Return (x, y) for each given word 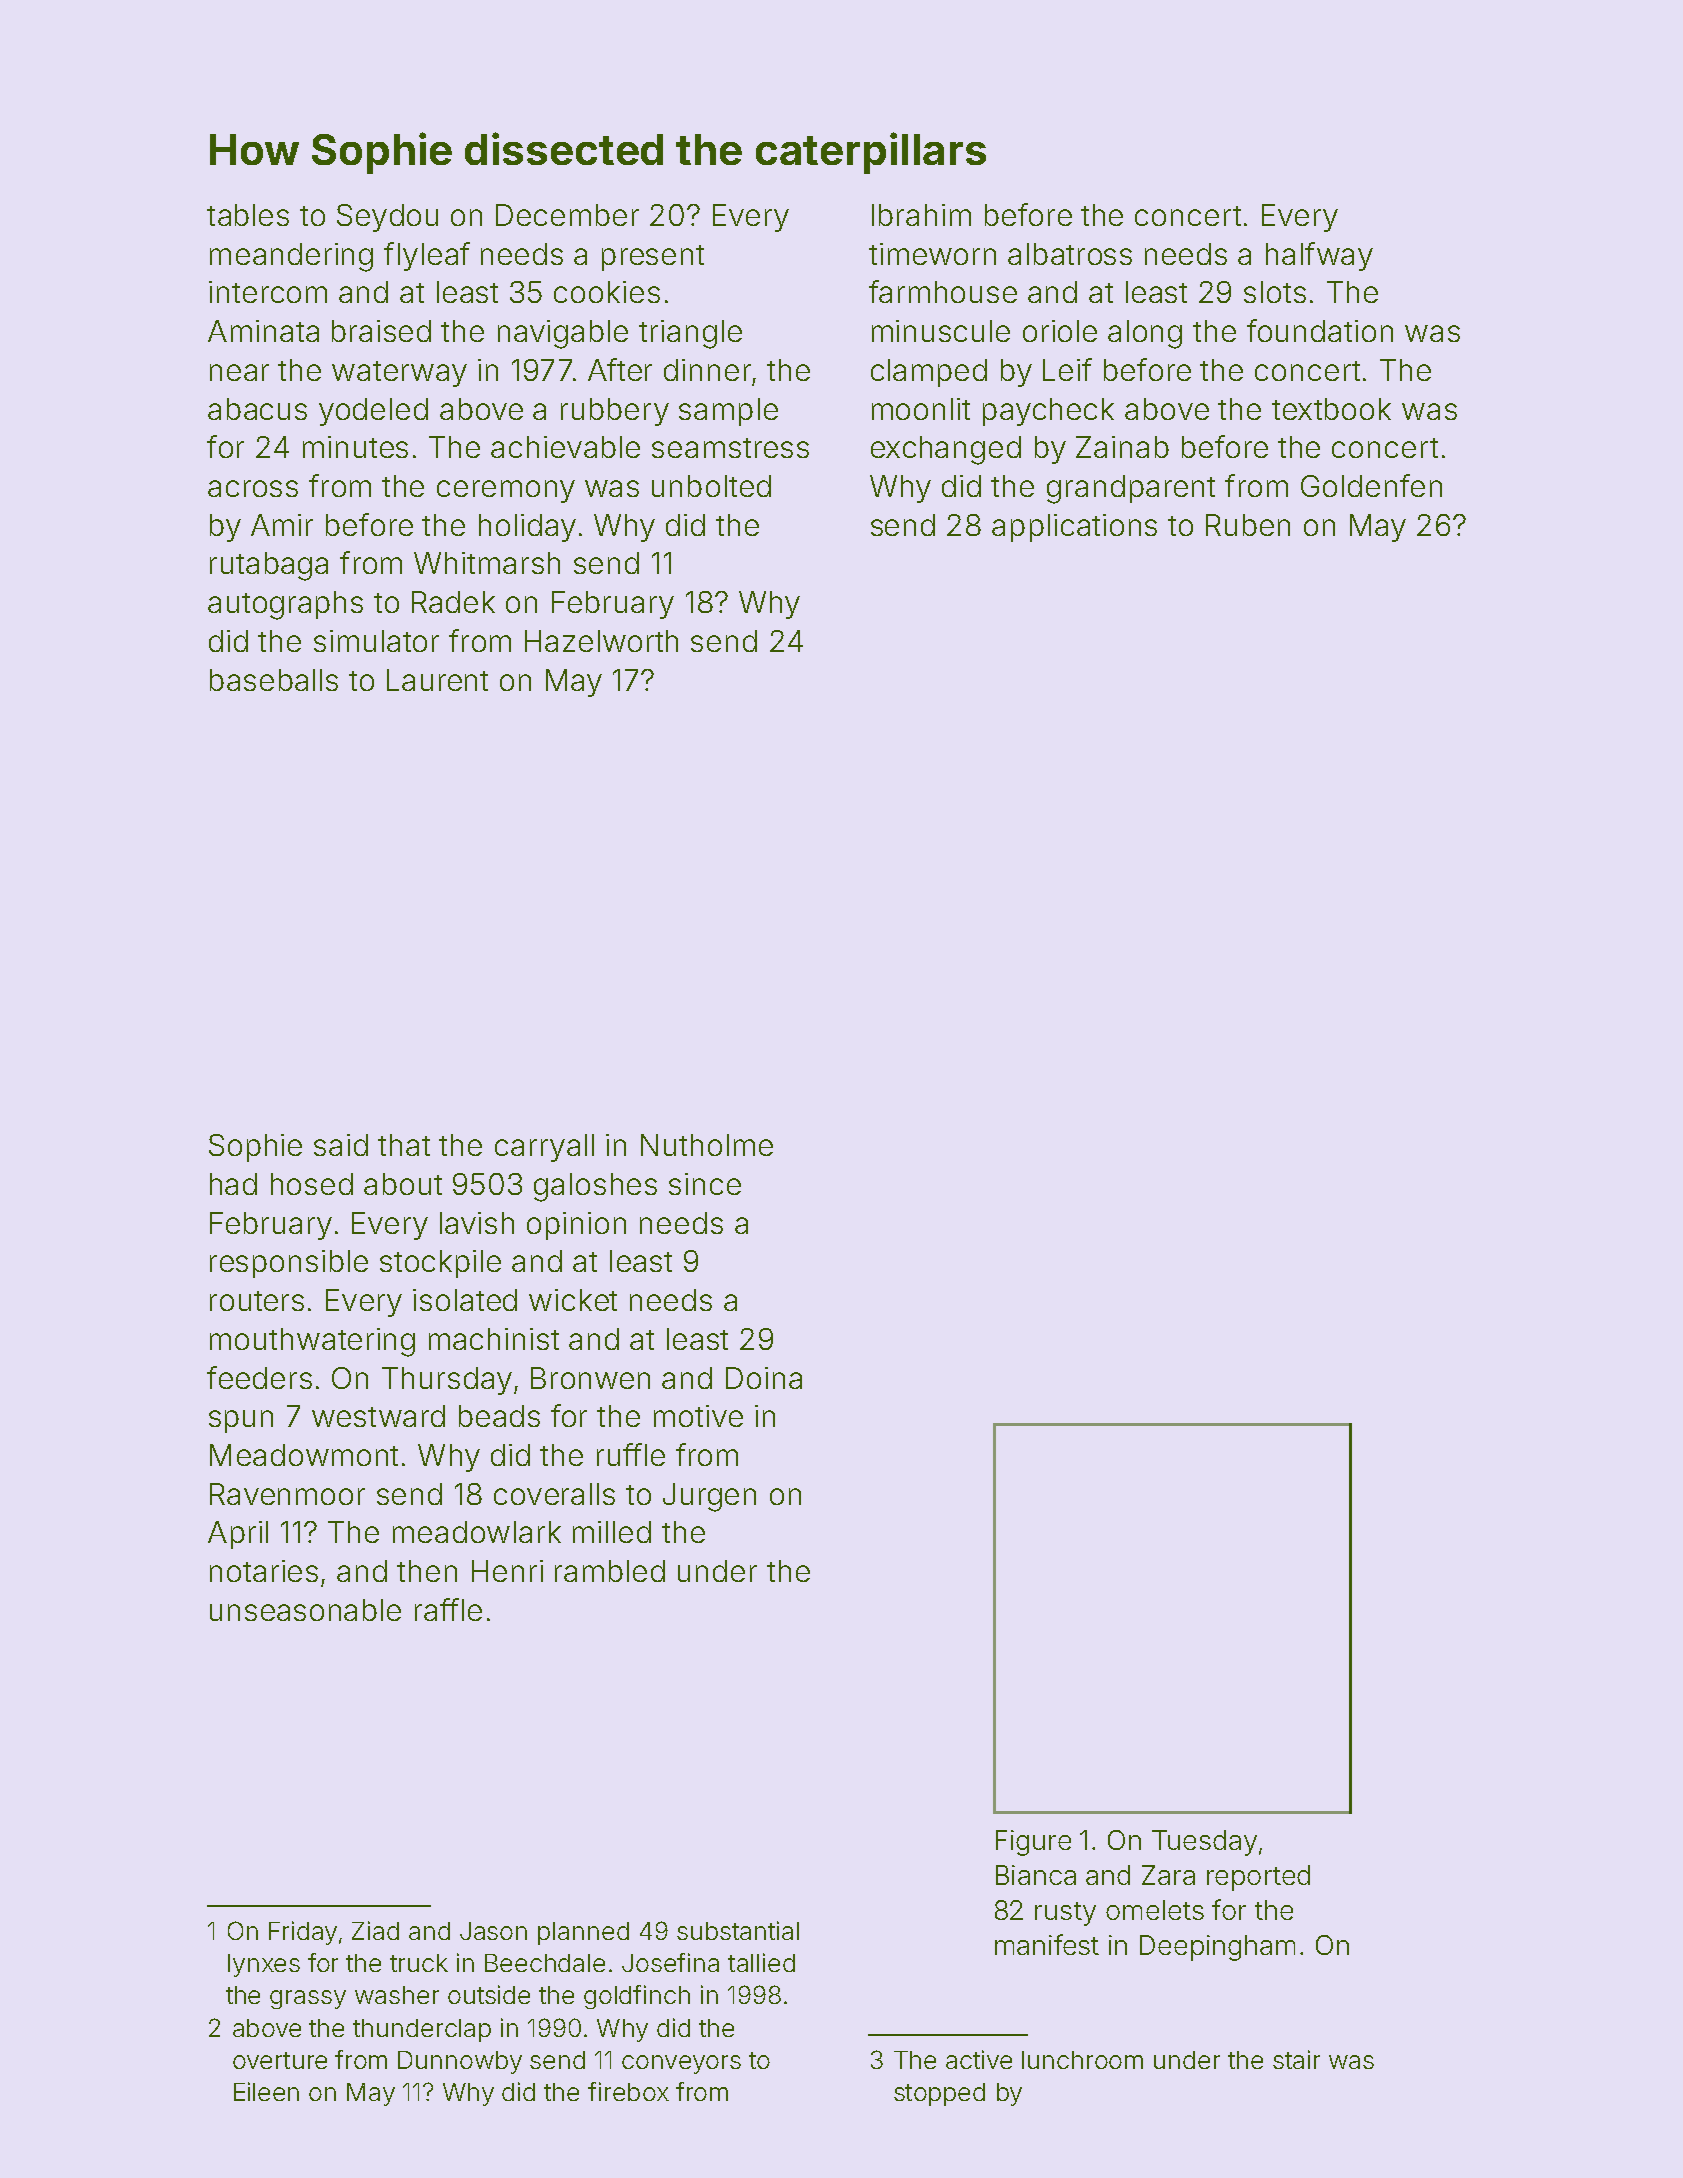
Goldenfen (1371, 485)
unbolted (711, 486)
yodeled (373, 412)
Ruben (1248, 525)
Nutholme (707, 1145)
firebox (628, 2091)
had (233, 1184)
